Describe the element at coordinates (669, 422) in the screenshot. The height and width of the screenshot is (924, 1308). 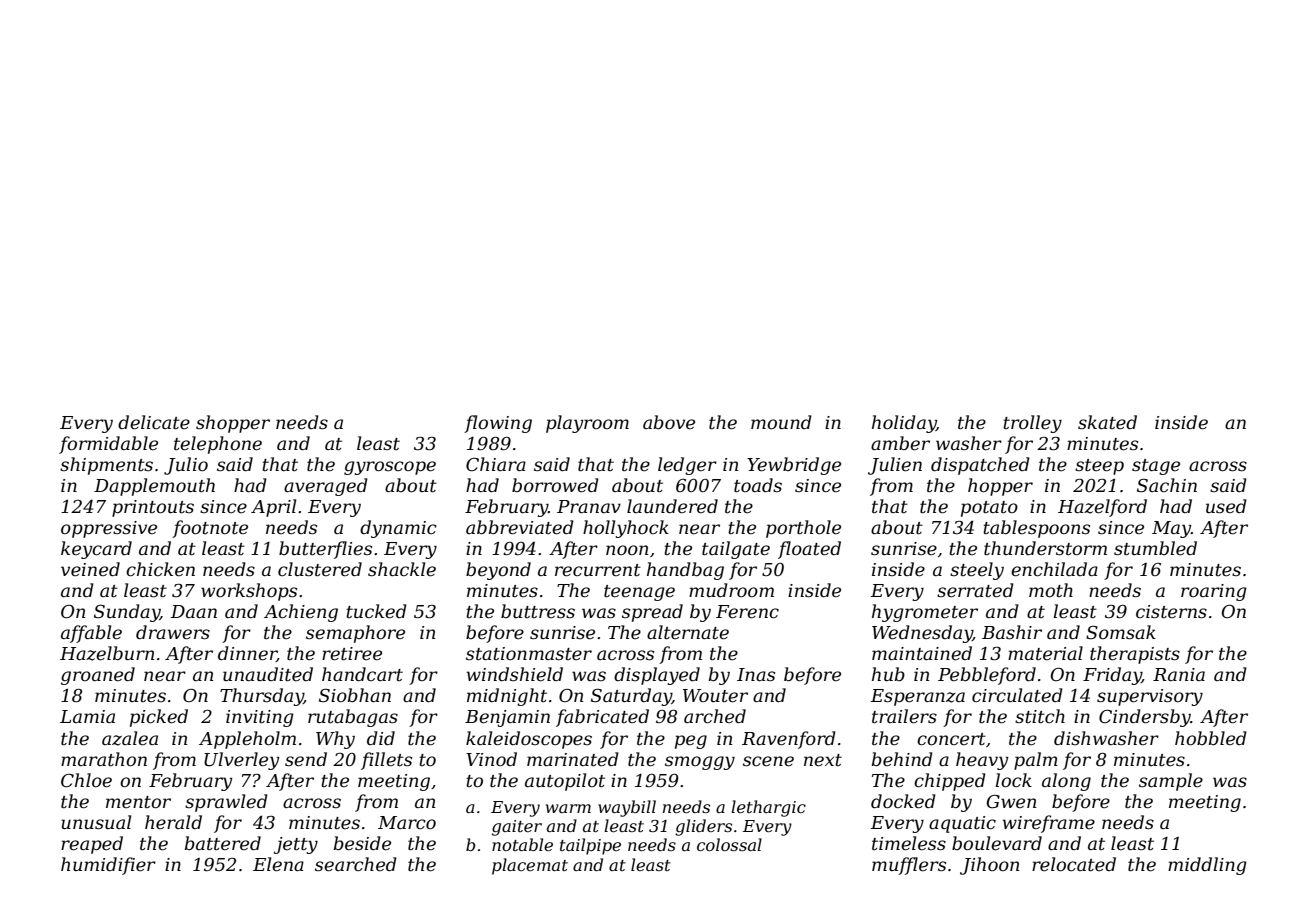
I see `above` at that location.
